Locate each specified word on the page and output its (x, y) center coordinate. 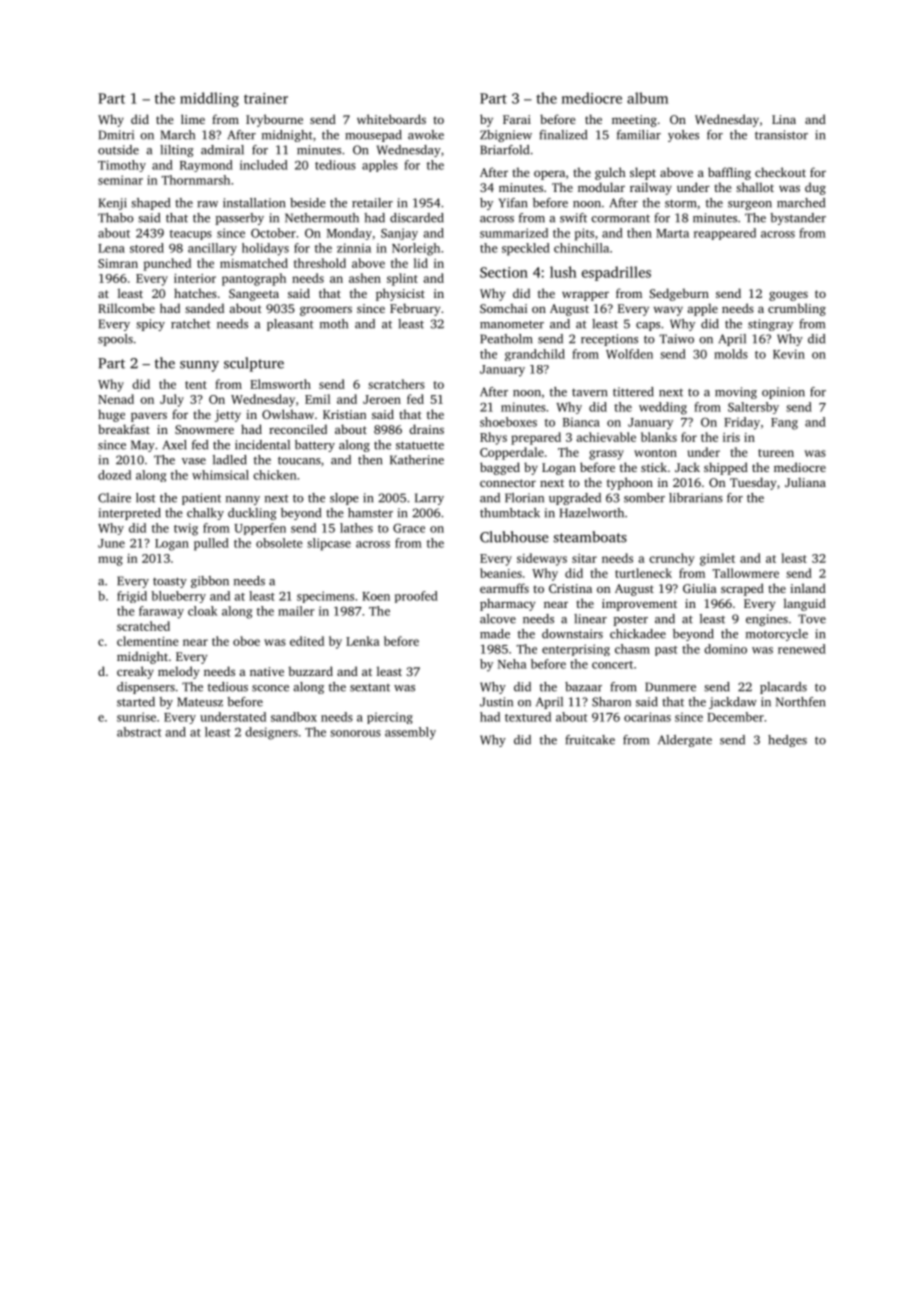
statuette (420, 445)
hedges (787, 741)
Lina (784, 119)
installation (254, 203)
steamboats (590, 537)
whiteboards (391, 119)
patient (201, 499)
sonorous (355, 733)
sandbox (294, 717)
